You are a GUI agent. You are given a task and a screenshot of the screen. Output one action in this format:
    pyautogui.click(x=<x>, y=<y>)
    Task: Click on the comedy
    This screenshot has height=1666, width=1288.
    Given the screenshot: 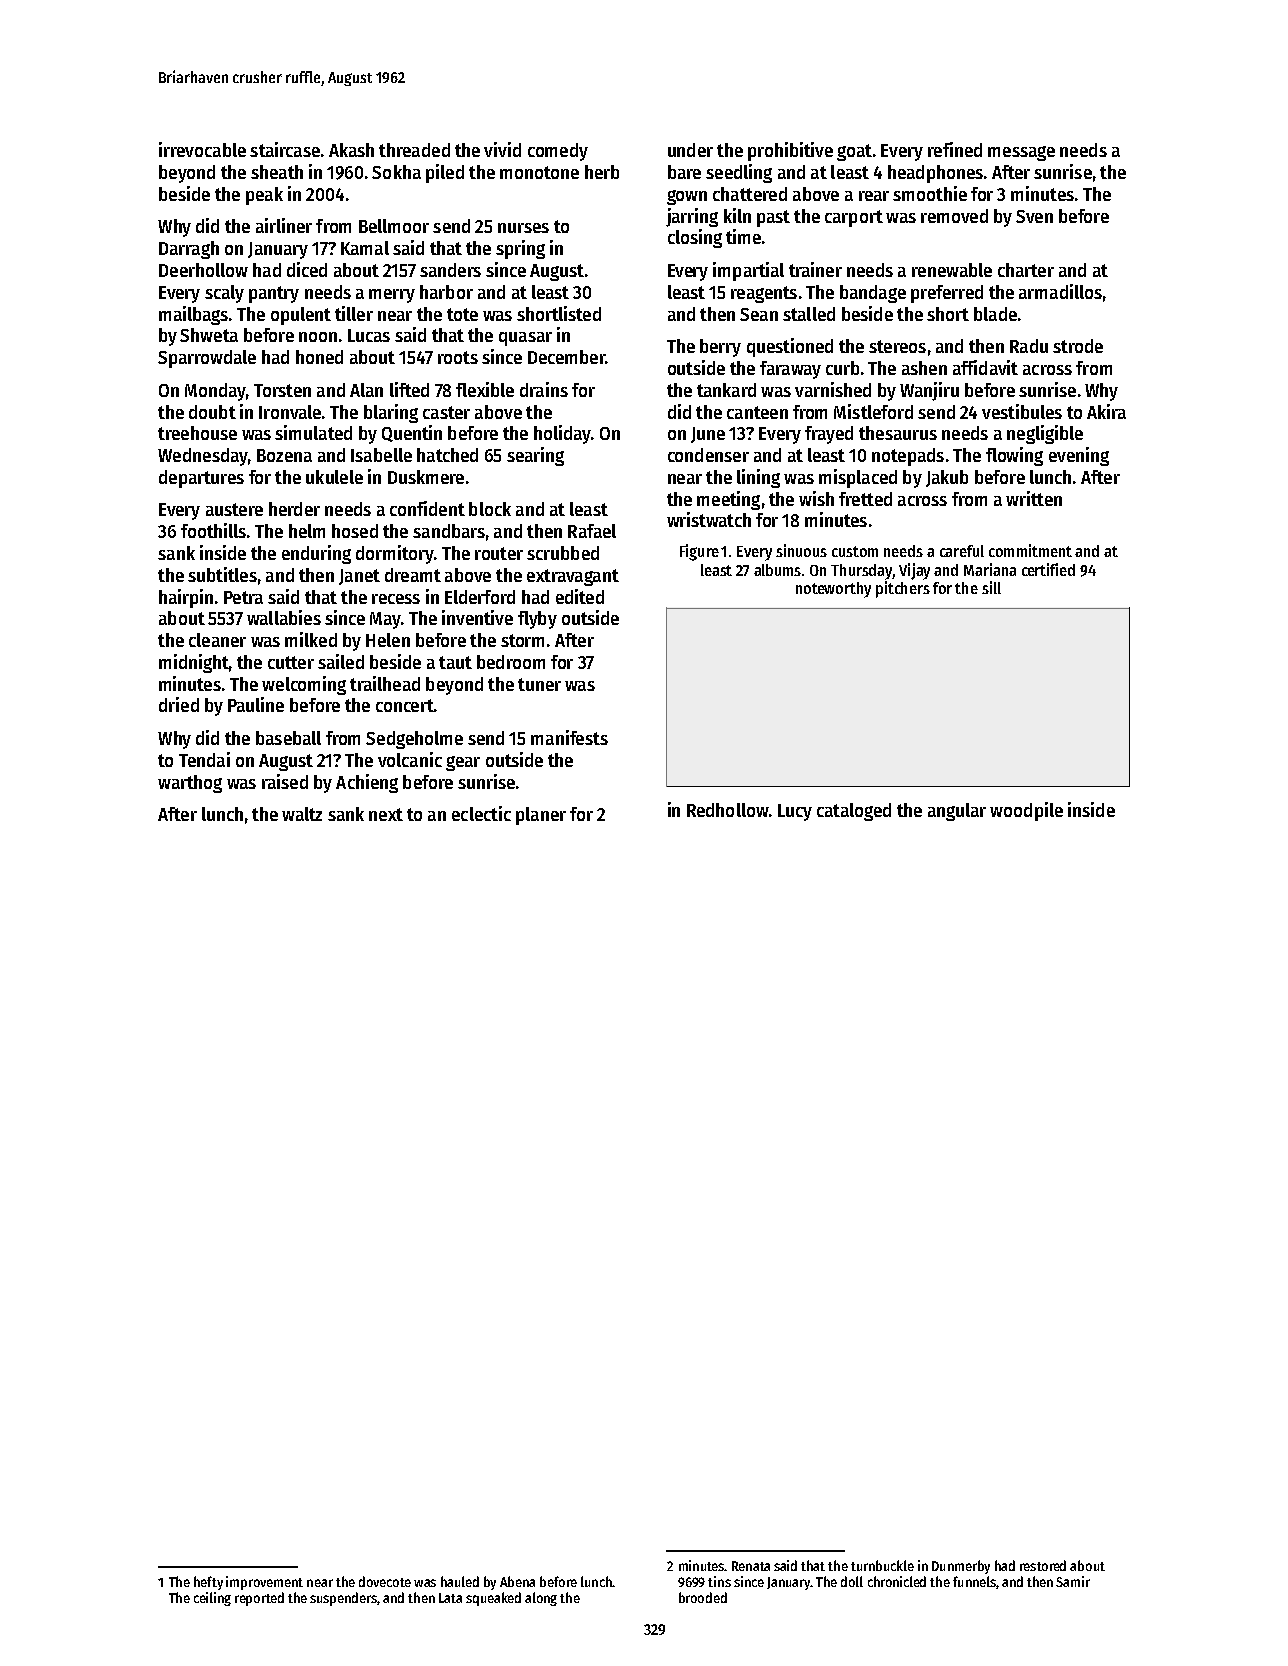 What is the action you would take?
    pyautogui.click(x=558, y=152)
